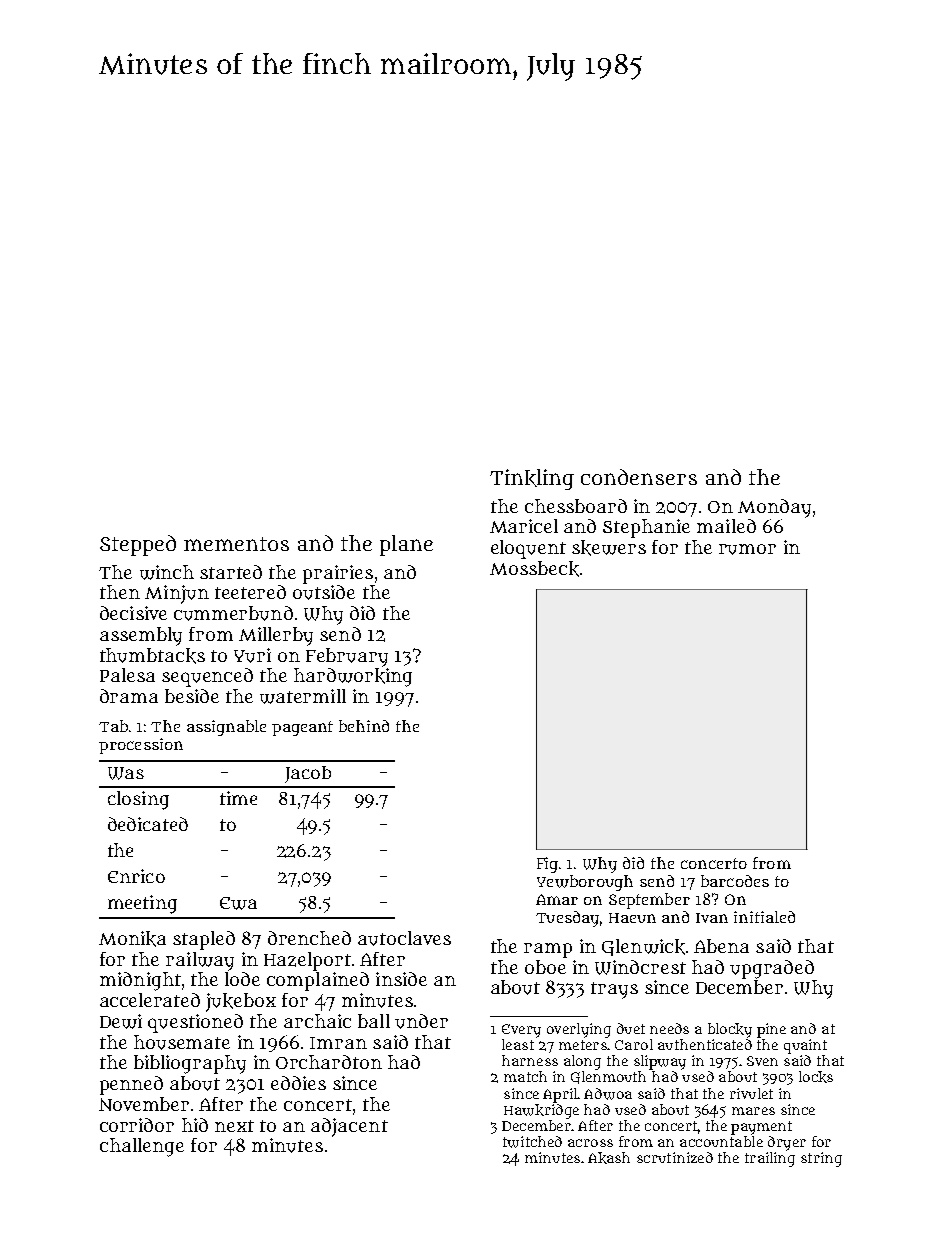 This document has height=1233, width=952. I want to click on rumor, so click(747, 549).
